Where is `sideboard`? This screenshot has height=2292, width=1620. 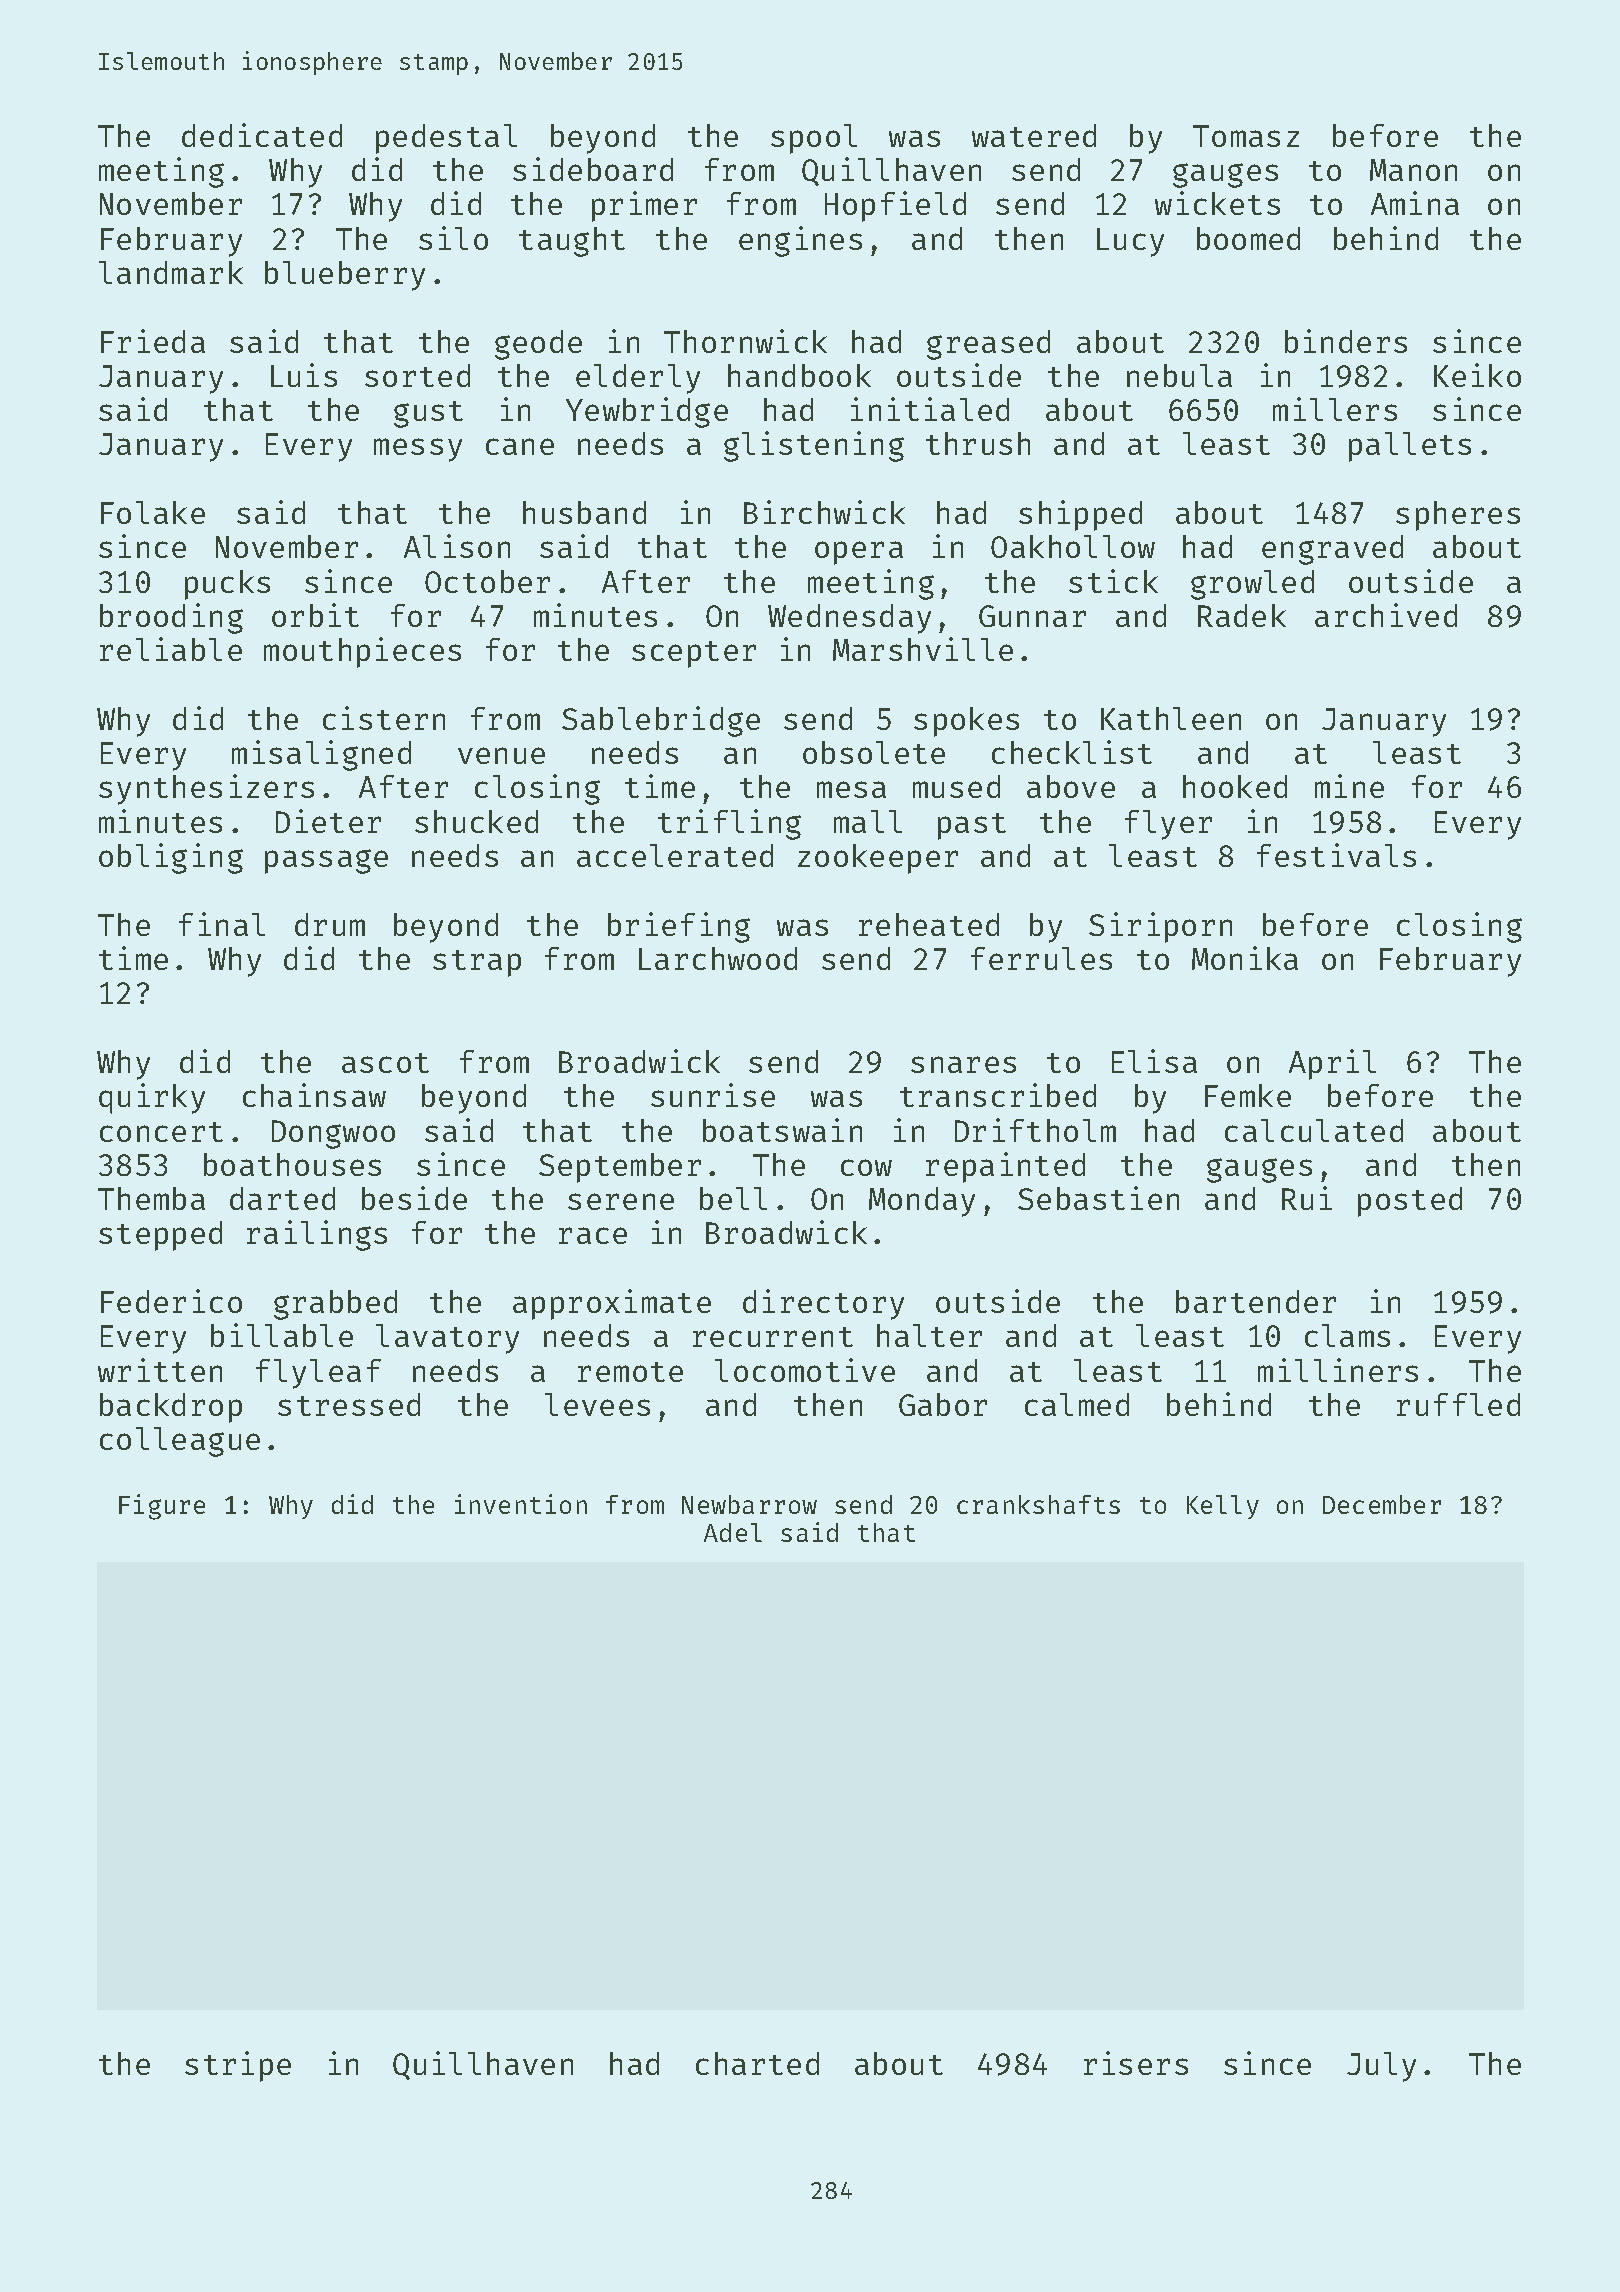
sideboard is located at coordinates (593, 169).
